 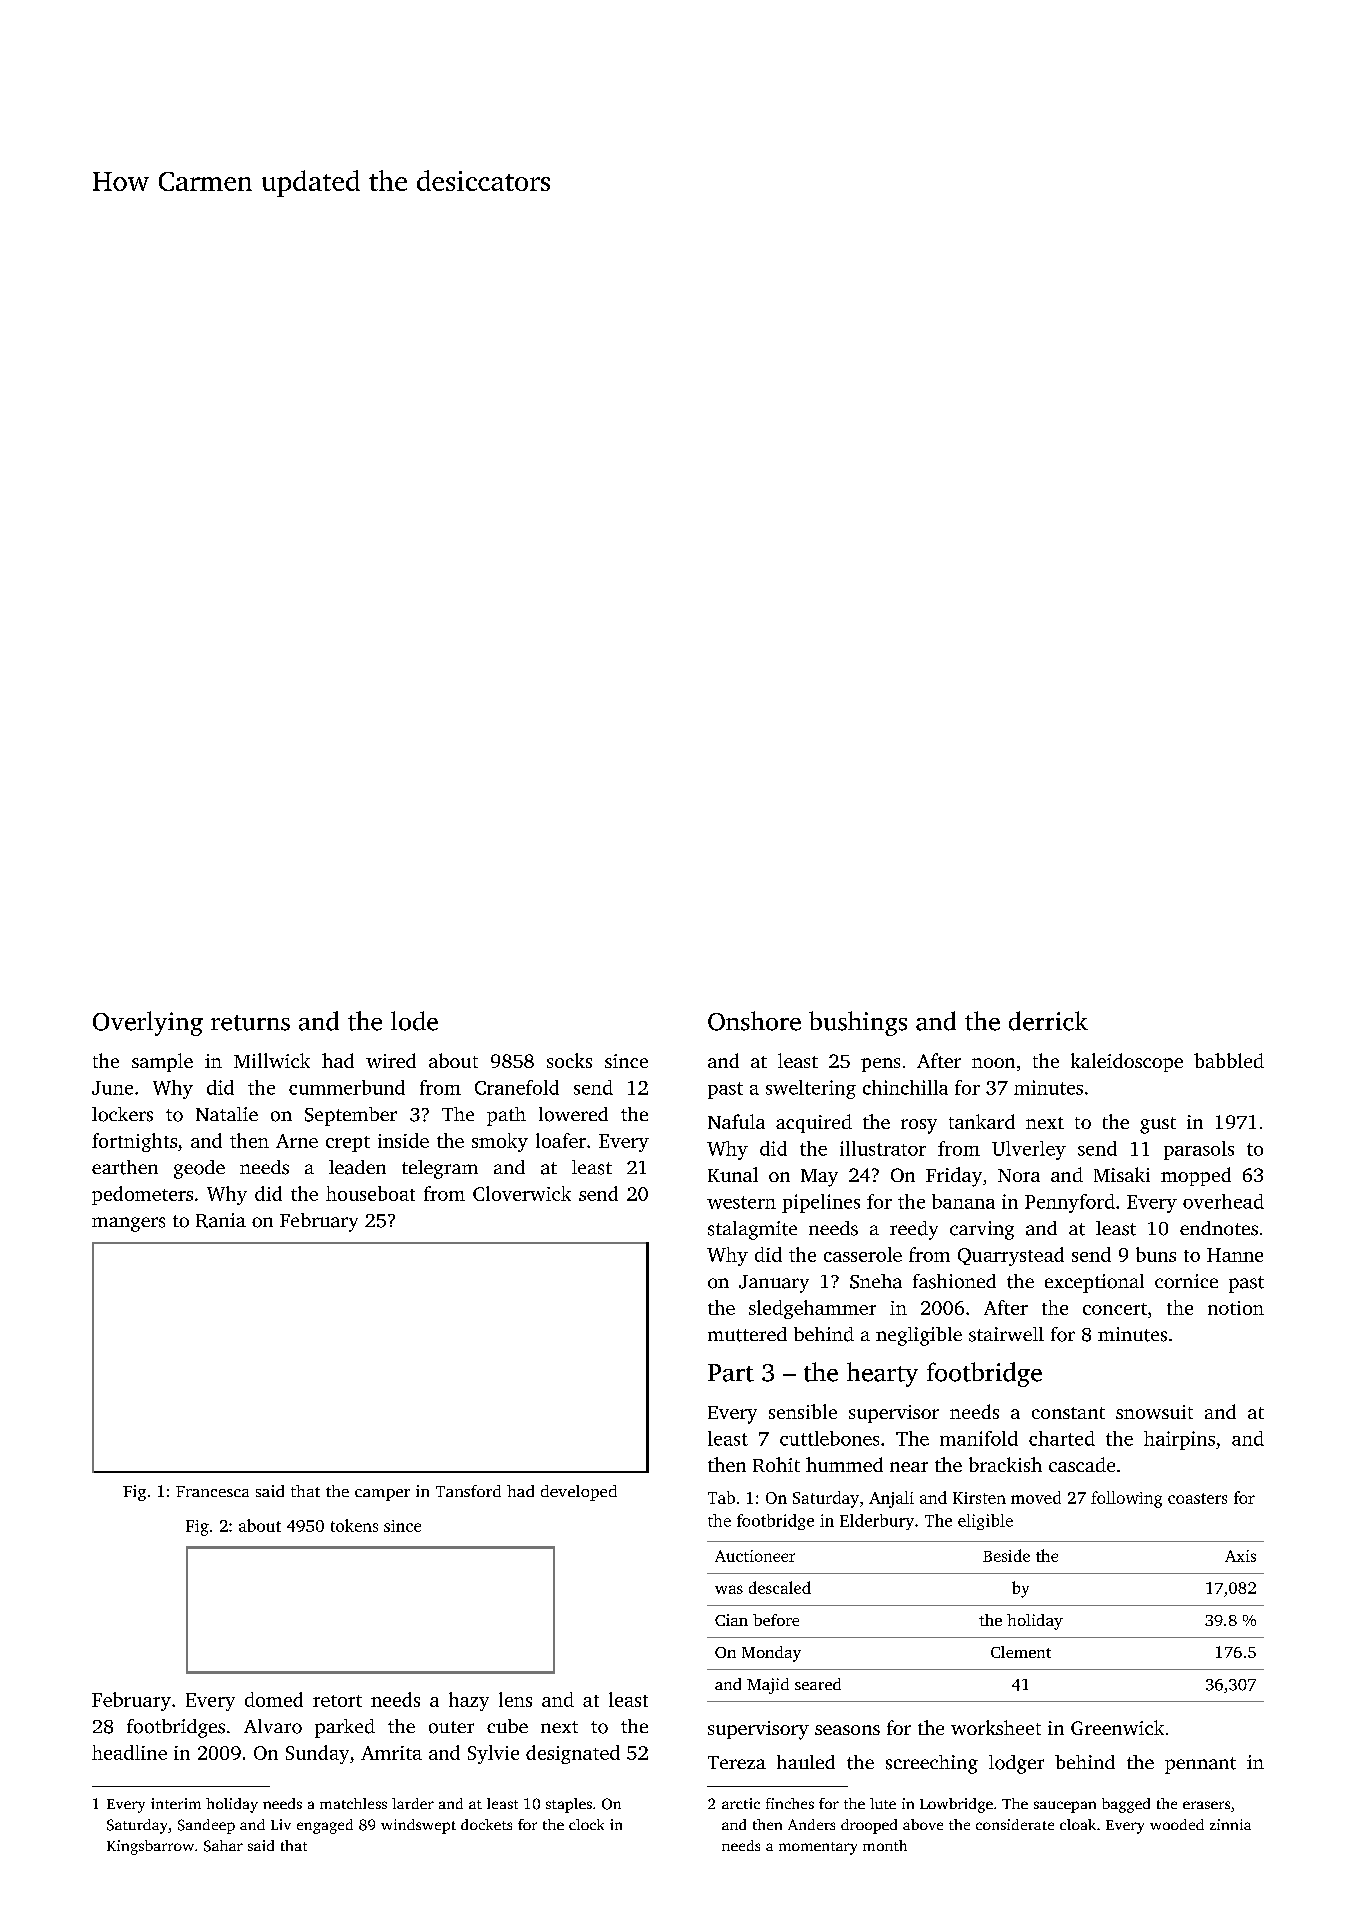 I want to click on cube, so click(x=507, y=1726).
